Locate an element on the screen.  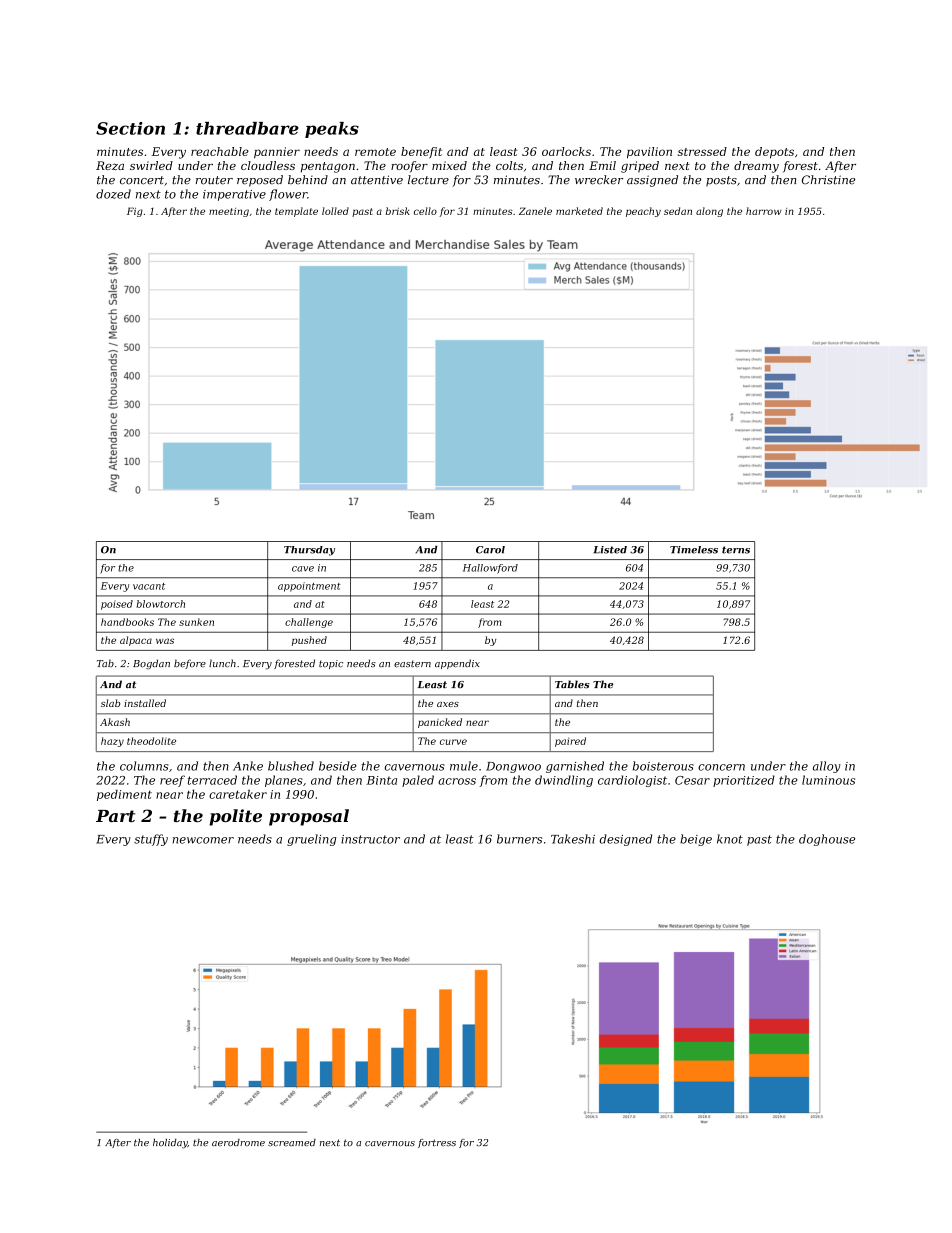
terns is located at coordinates (736, 550).
